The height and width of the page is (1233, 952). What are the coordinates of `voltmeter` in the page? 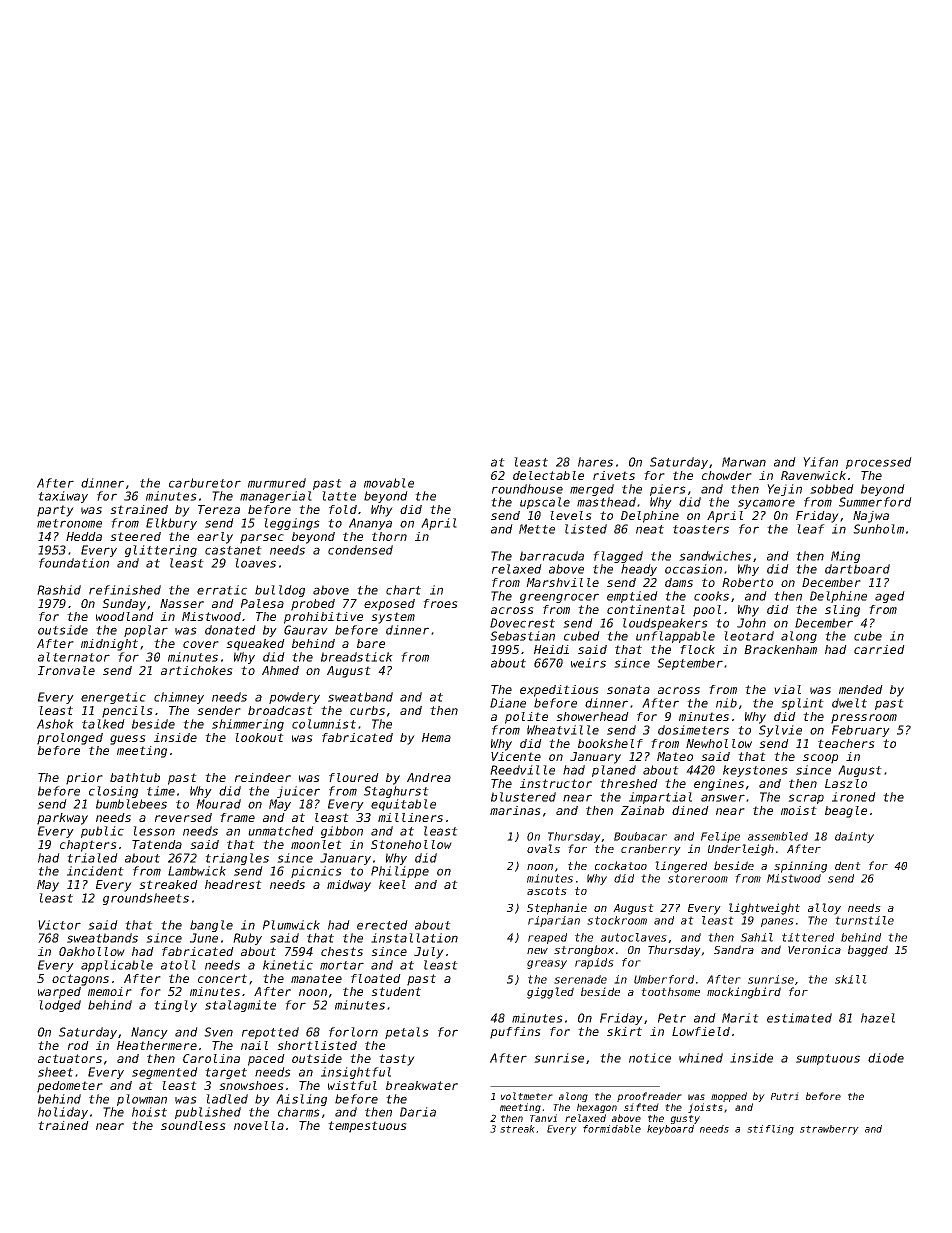 It's located at (527, 1096).
